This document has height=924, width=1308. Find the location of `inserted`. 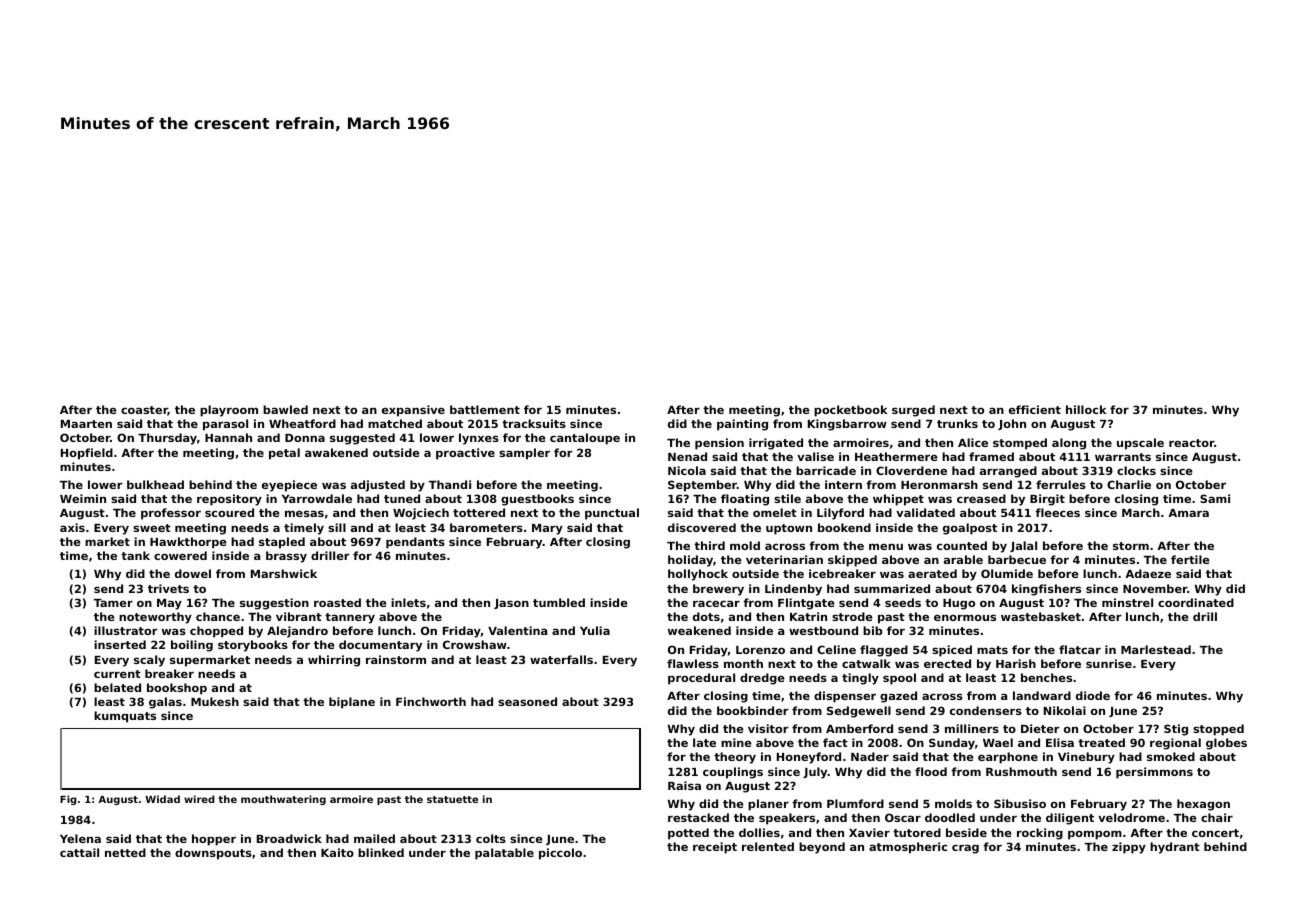

inserted is located at coordinates (120, 644).
